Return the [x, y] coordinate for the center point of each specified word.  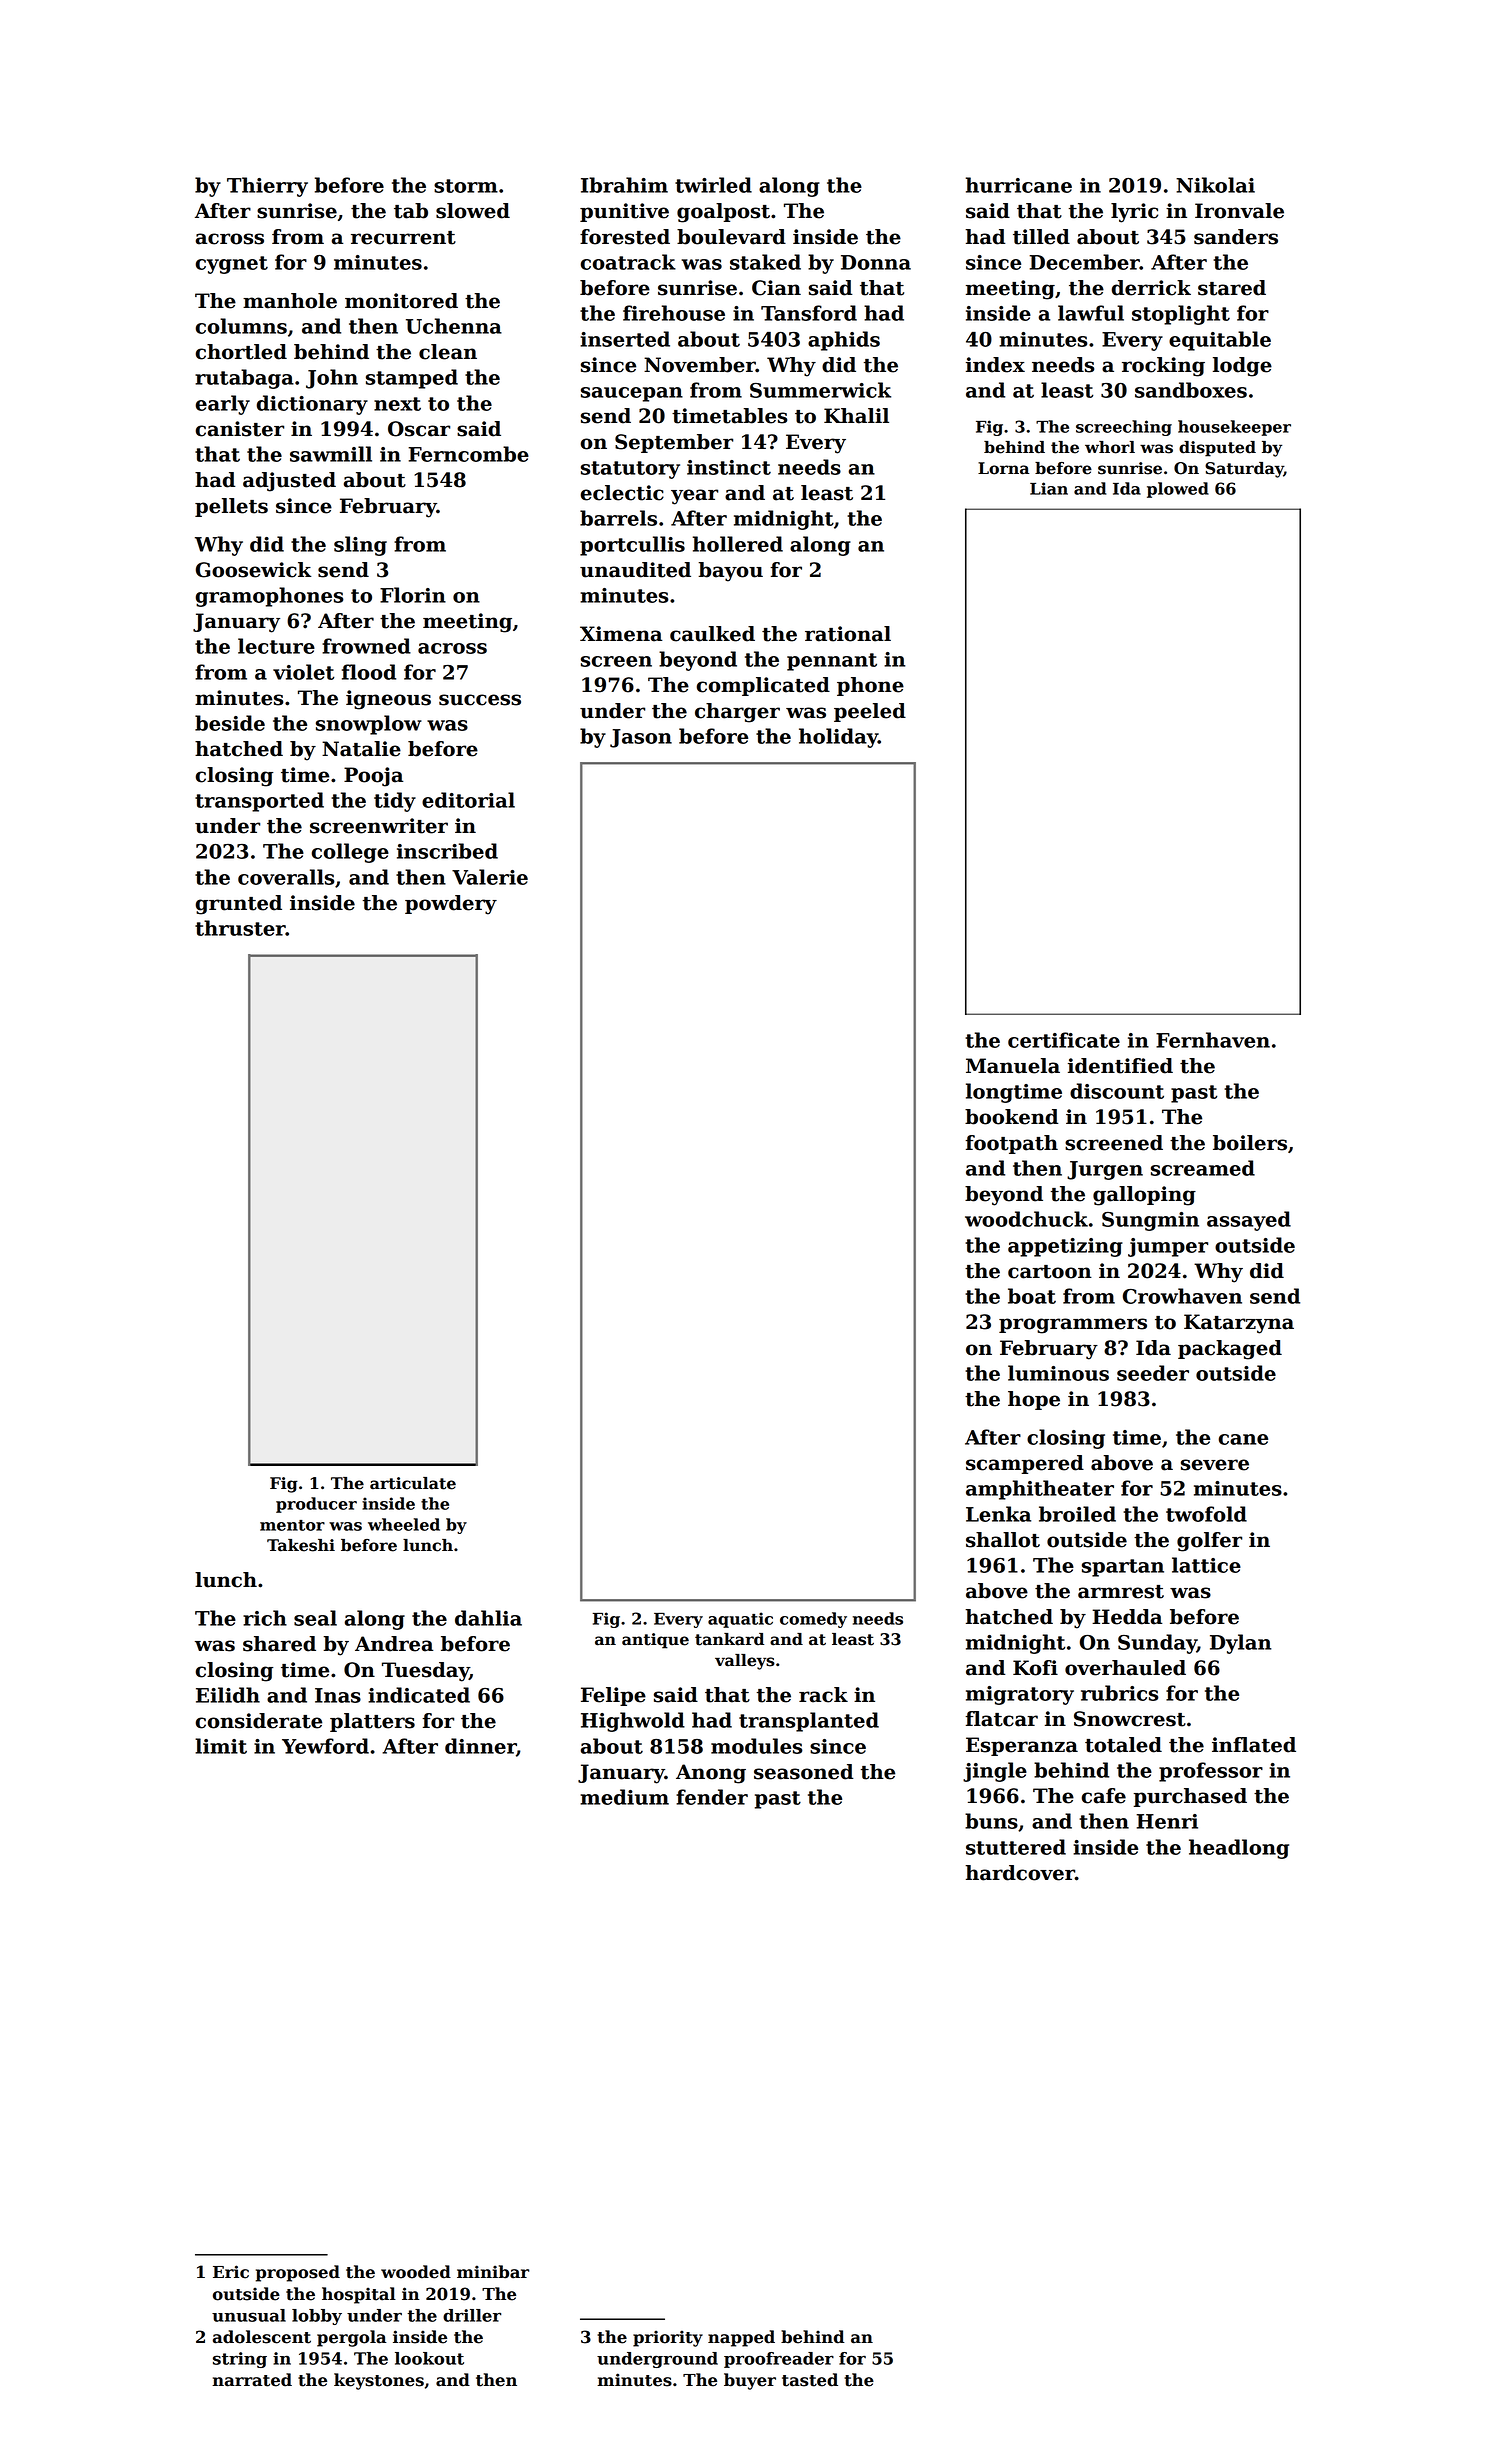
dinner [480, 1746]
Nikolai [1215, 185]
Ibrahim [624, 185]
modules [757, 1746]
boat [1032, 1296]
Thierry [267, 187]
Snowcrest [1130, 1719]
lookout [429, 2358]
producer [316, 1505]
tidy [395, 802]
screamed [1203, 1168]
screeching [1124, 428]
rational [848, 634]
